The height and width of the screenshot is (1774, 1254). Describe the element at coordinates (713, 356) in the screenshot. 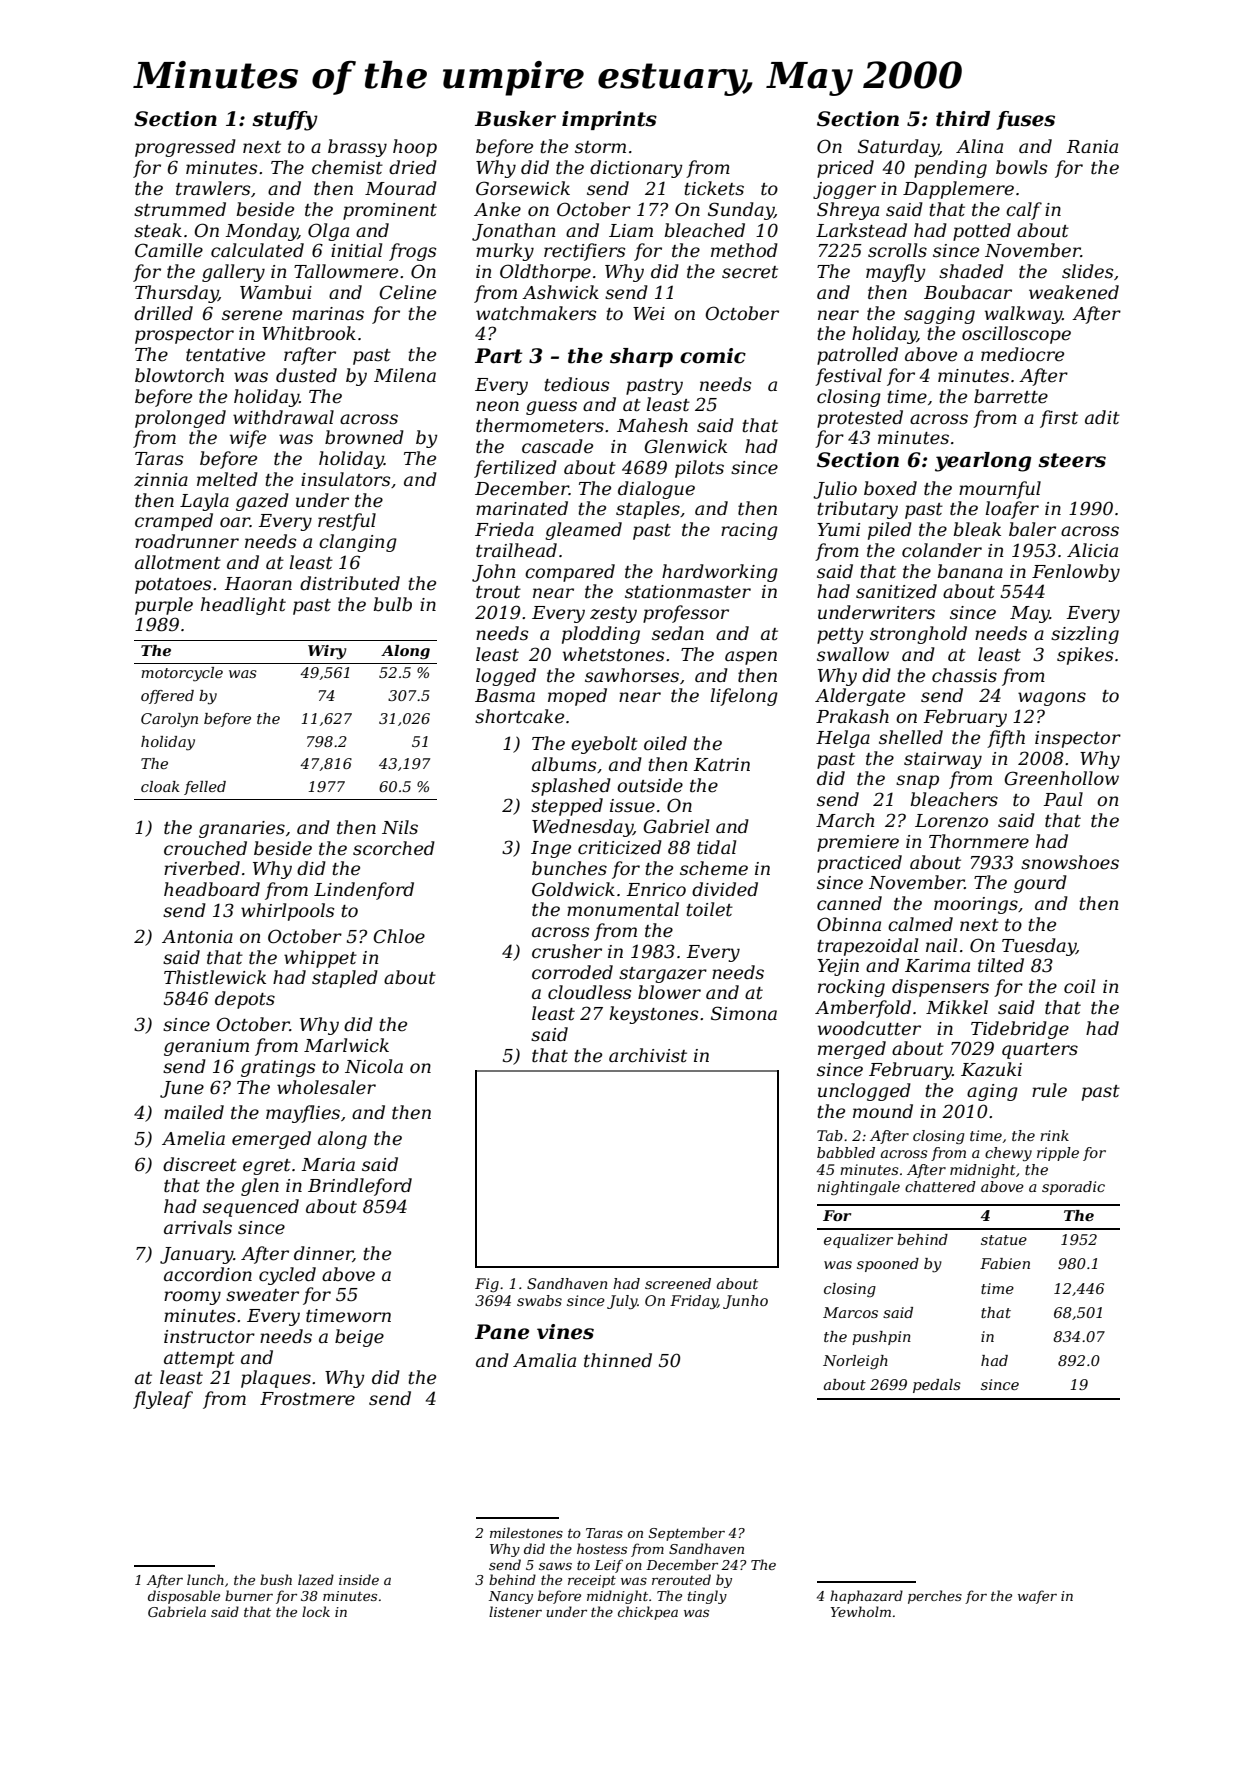

I see `comic` at that location.
